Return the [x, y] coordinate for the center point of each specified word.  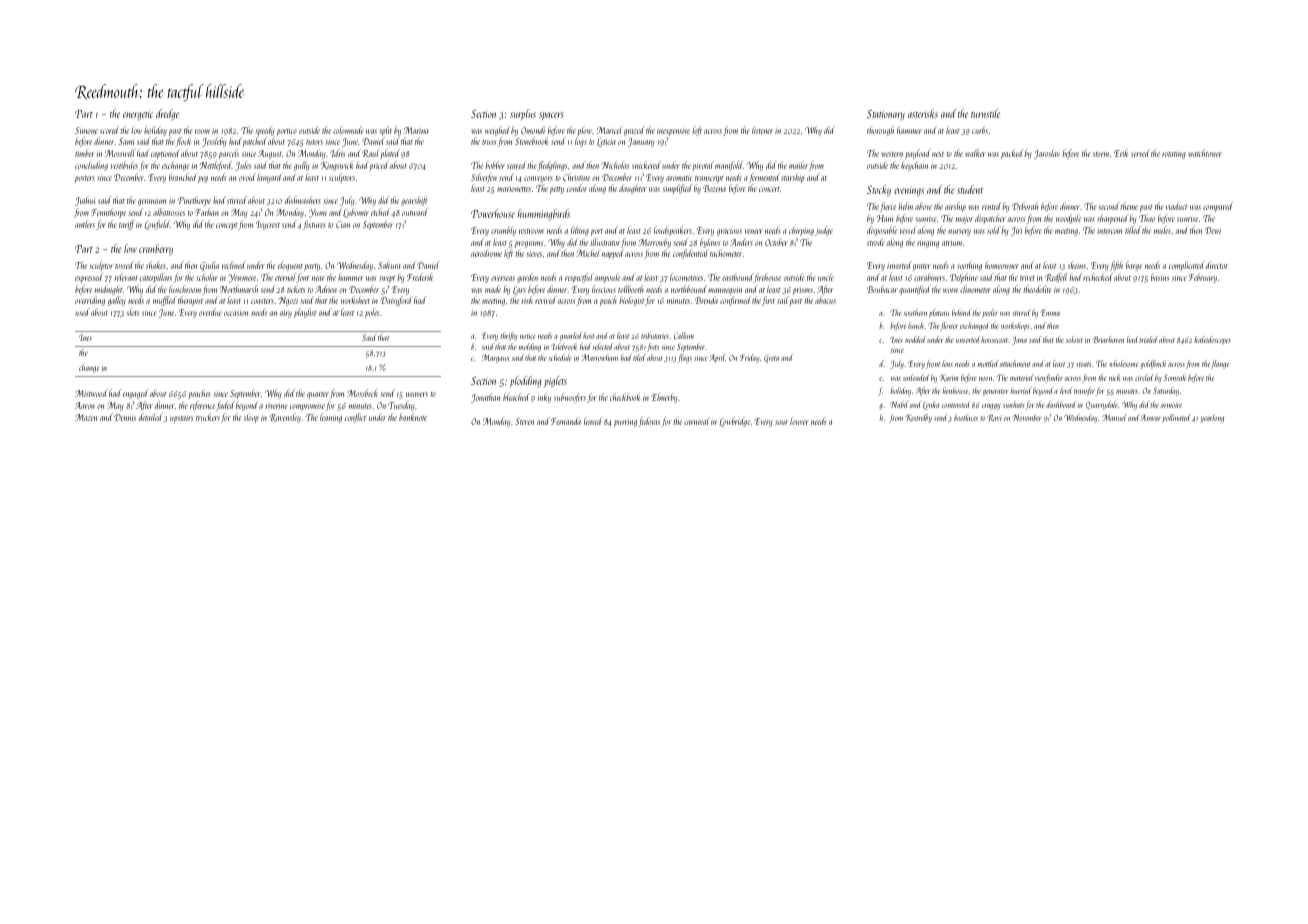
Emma [1050, 312]
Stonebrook [531, 141]
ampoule [607, 278]
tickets [296, 289]
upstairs [181, 419]
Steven [524, 421]
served [1140, 153]
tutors [314, 142]
